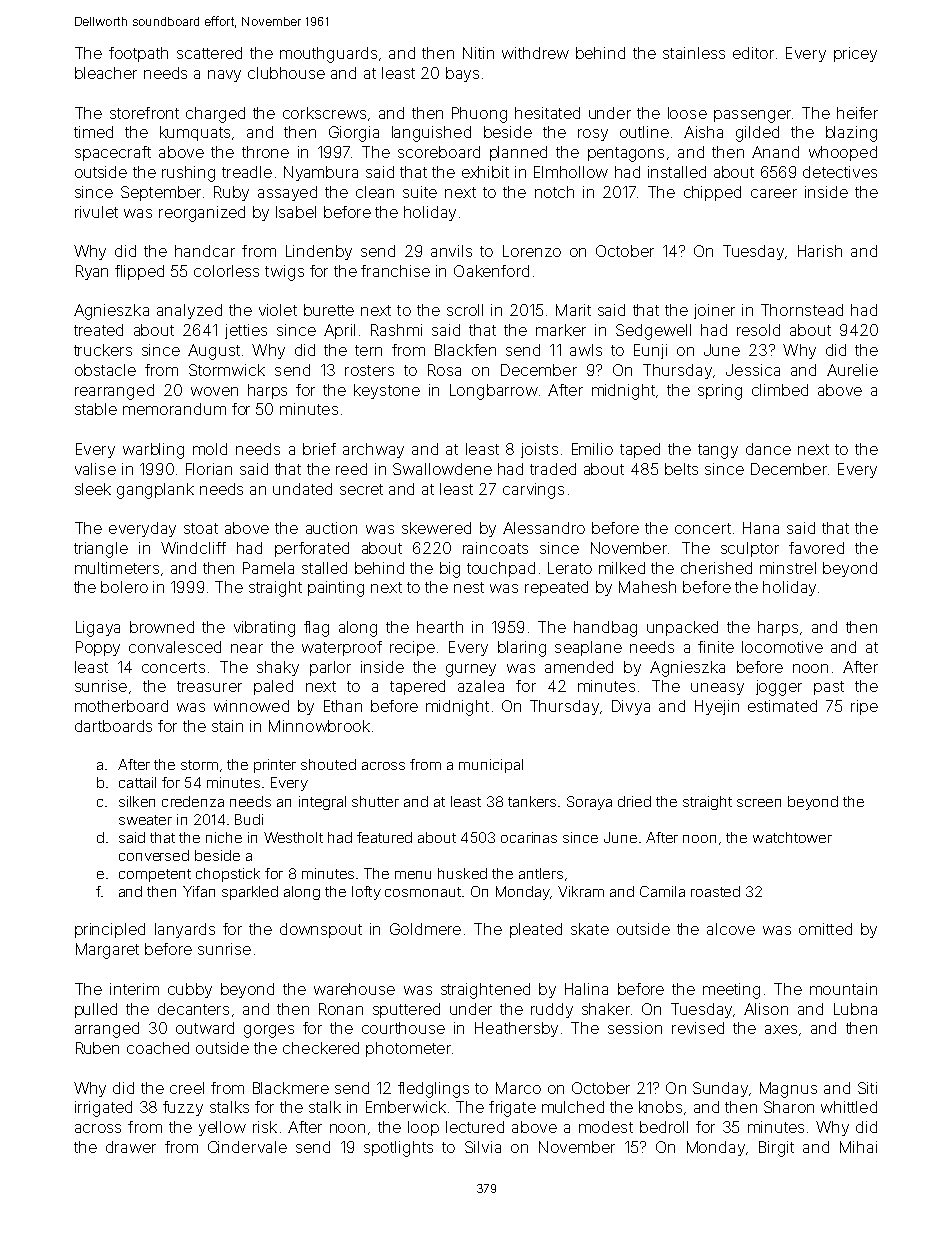 The width and height of the screenshot is (952, 1233). What do you see at coordinates (93, 489) in the screenshot?
I see `sleek` at bounding box center [93, 489].
